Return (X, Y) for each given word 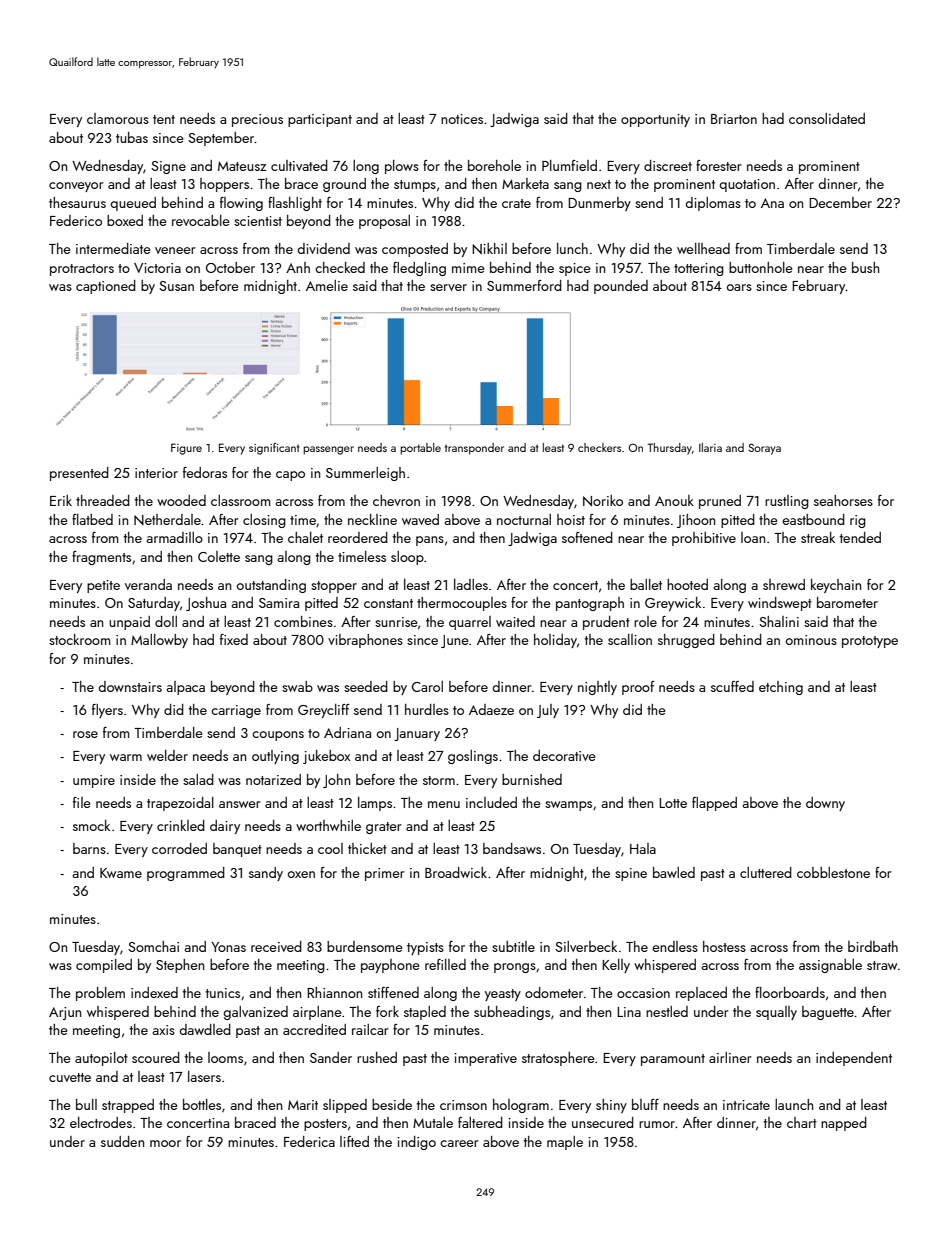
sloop (407, 558)
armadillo (175, 537)
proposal (384, 222)
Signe (168, 167)
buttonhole (761, 267)
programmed (186, 874)
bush (865, 267)
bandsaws (512, 848)
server (448, 287)
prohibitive (704, 539)
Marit (303, 1105)
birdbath (873, 946)
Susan (176, 286)
